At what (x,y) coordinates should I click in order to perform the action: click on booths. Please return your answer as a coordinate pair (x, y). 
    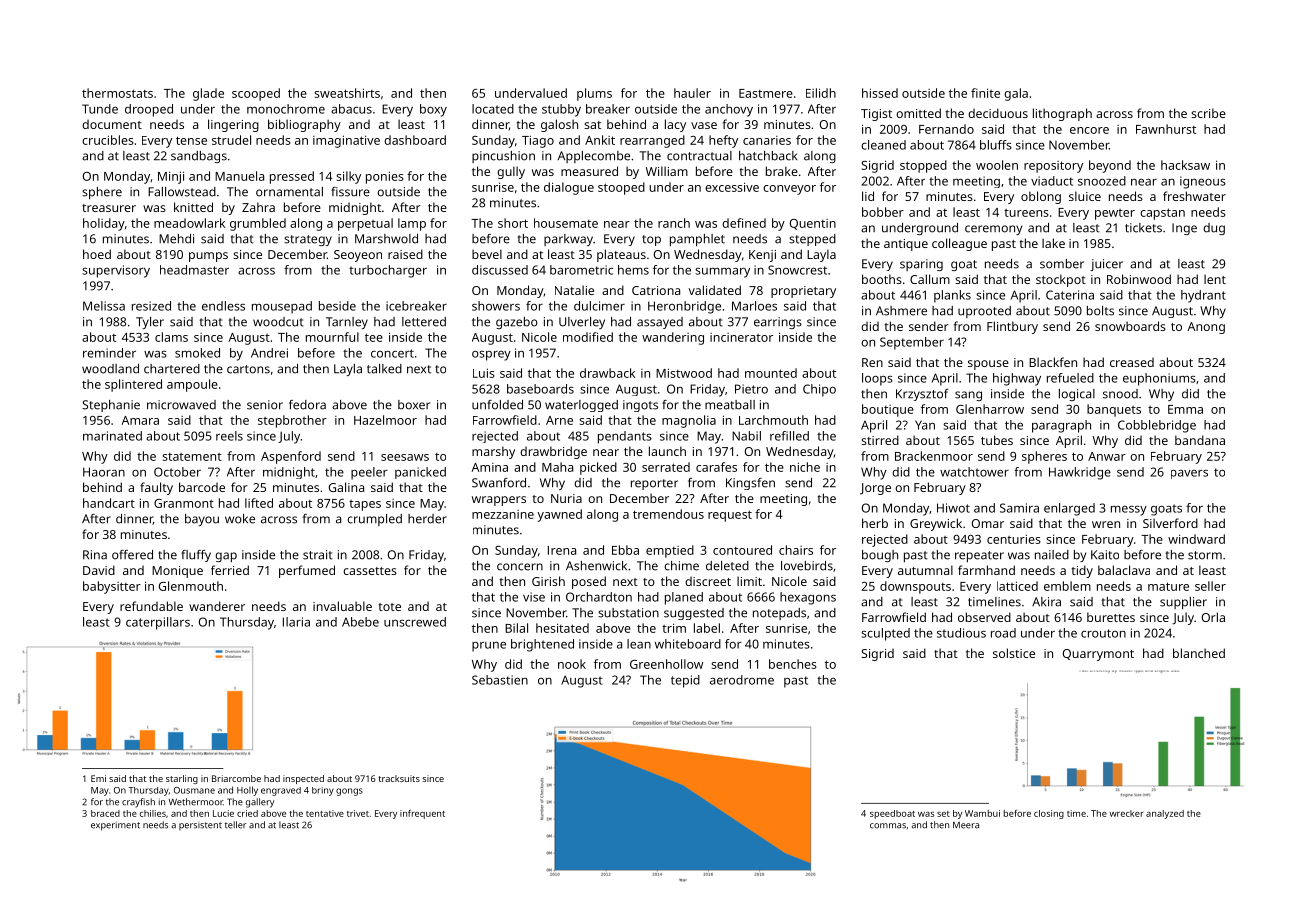
    Looking at the image, I should click on (882, 279).
